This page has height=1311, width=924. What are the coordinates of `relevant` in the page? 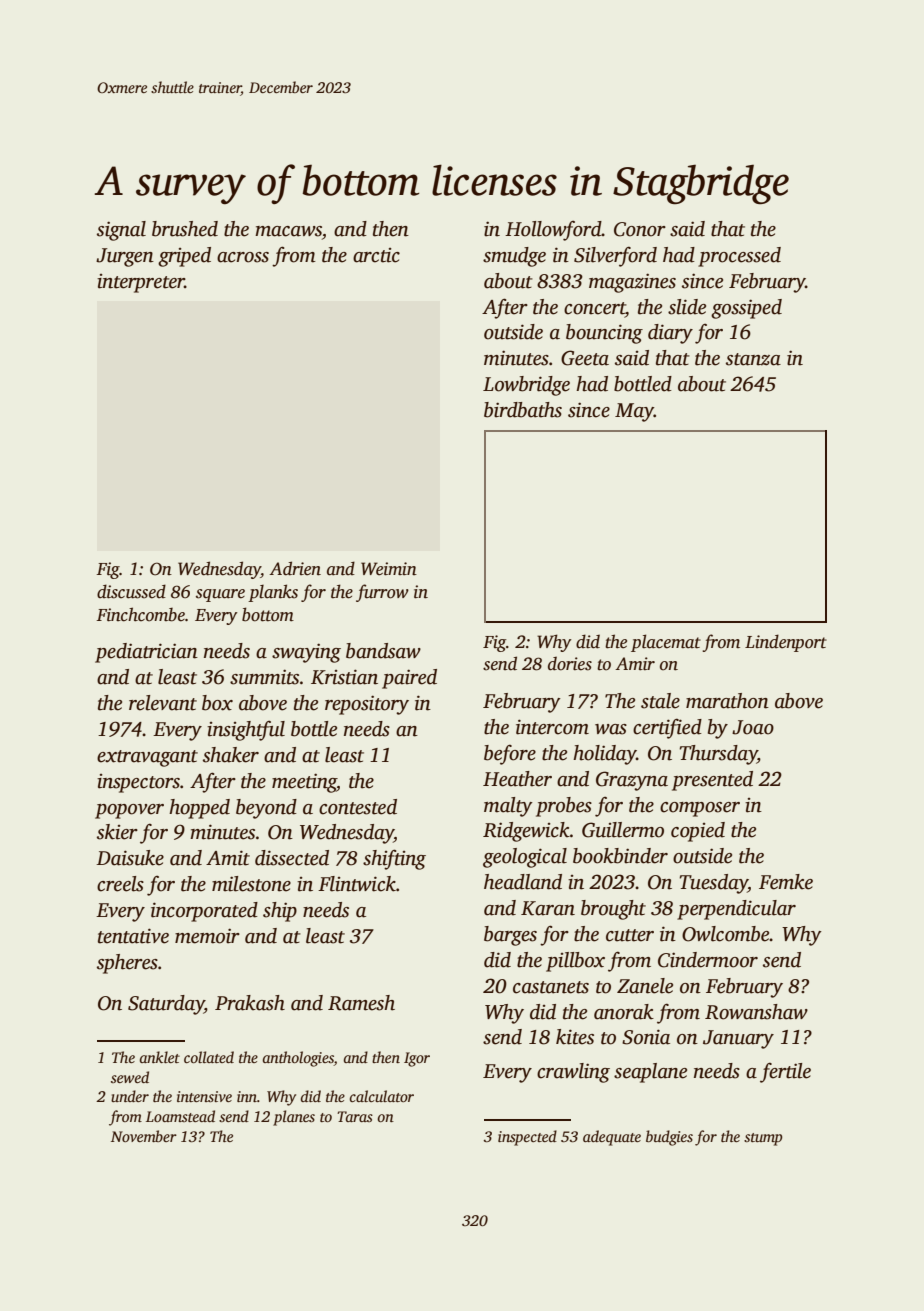 It's located at (163, 703).
